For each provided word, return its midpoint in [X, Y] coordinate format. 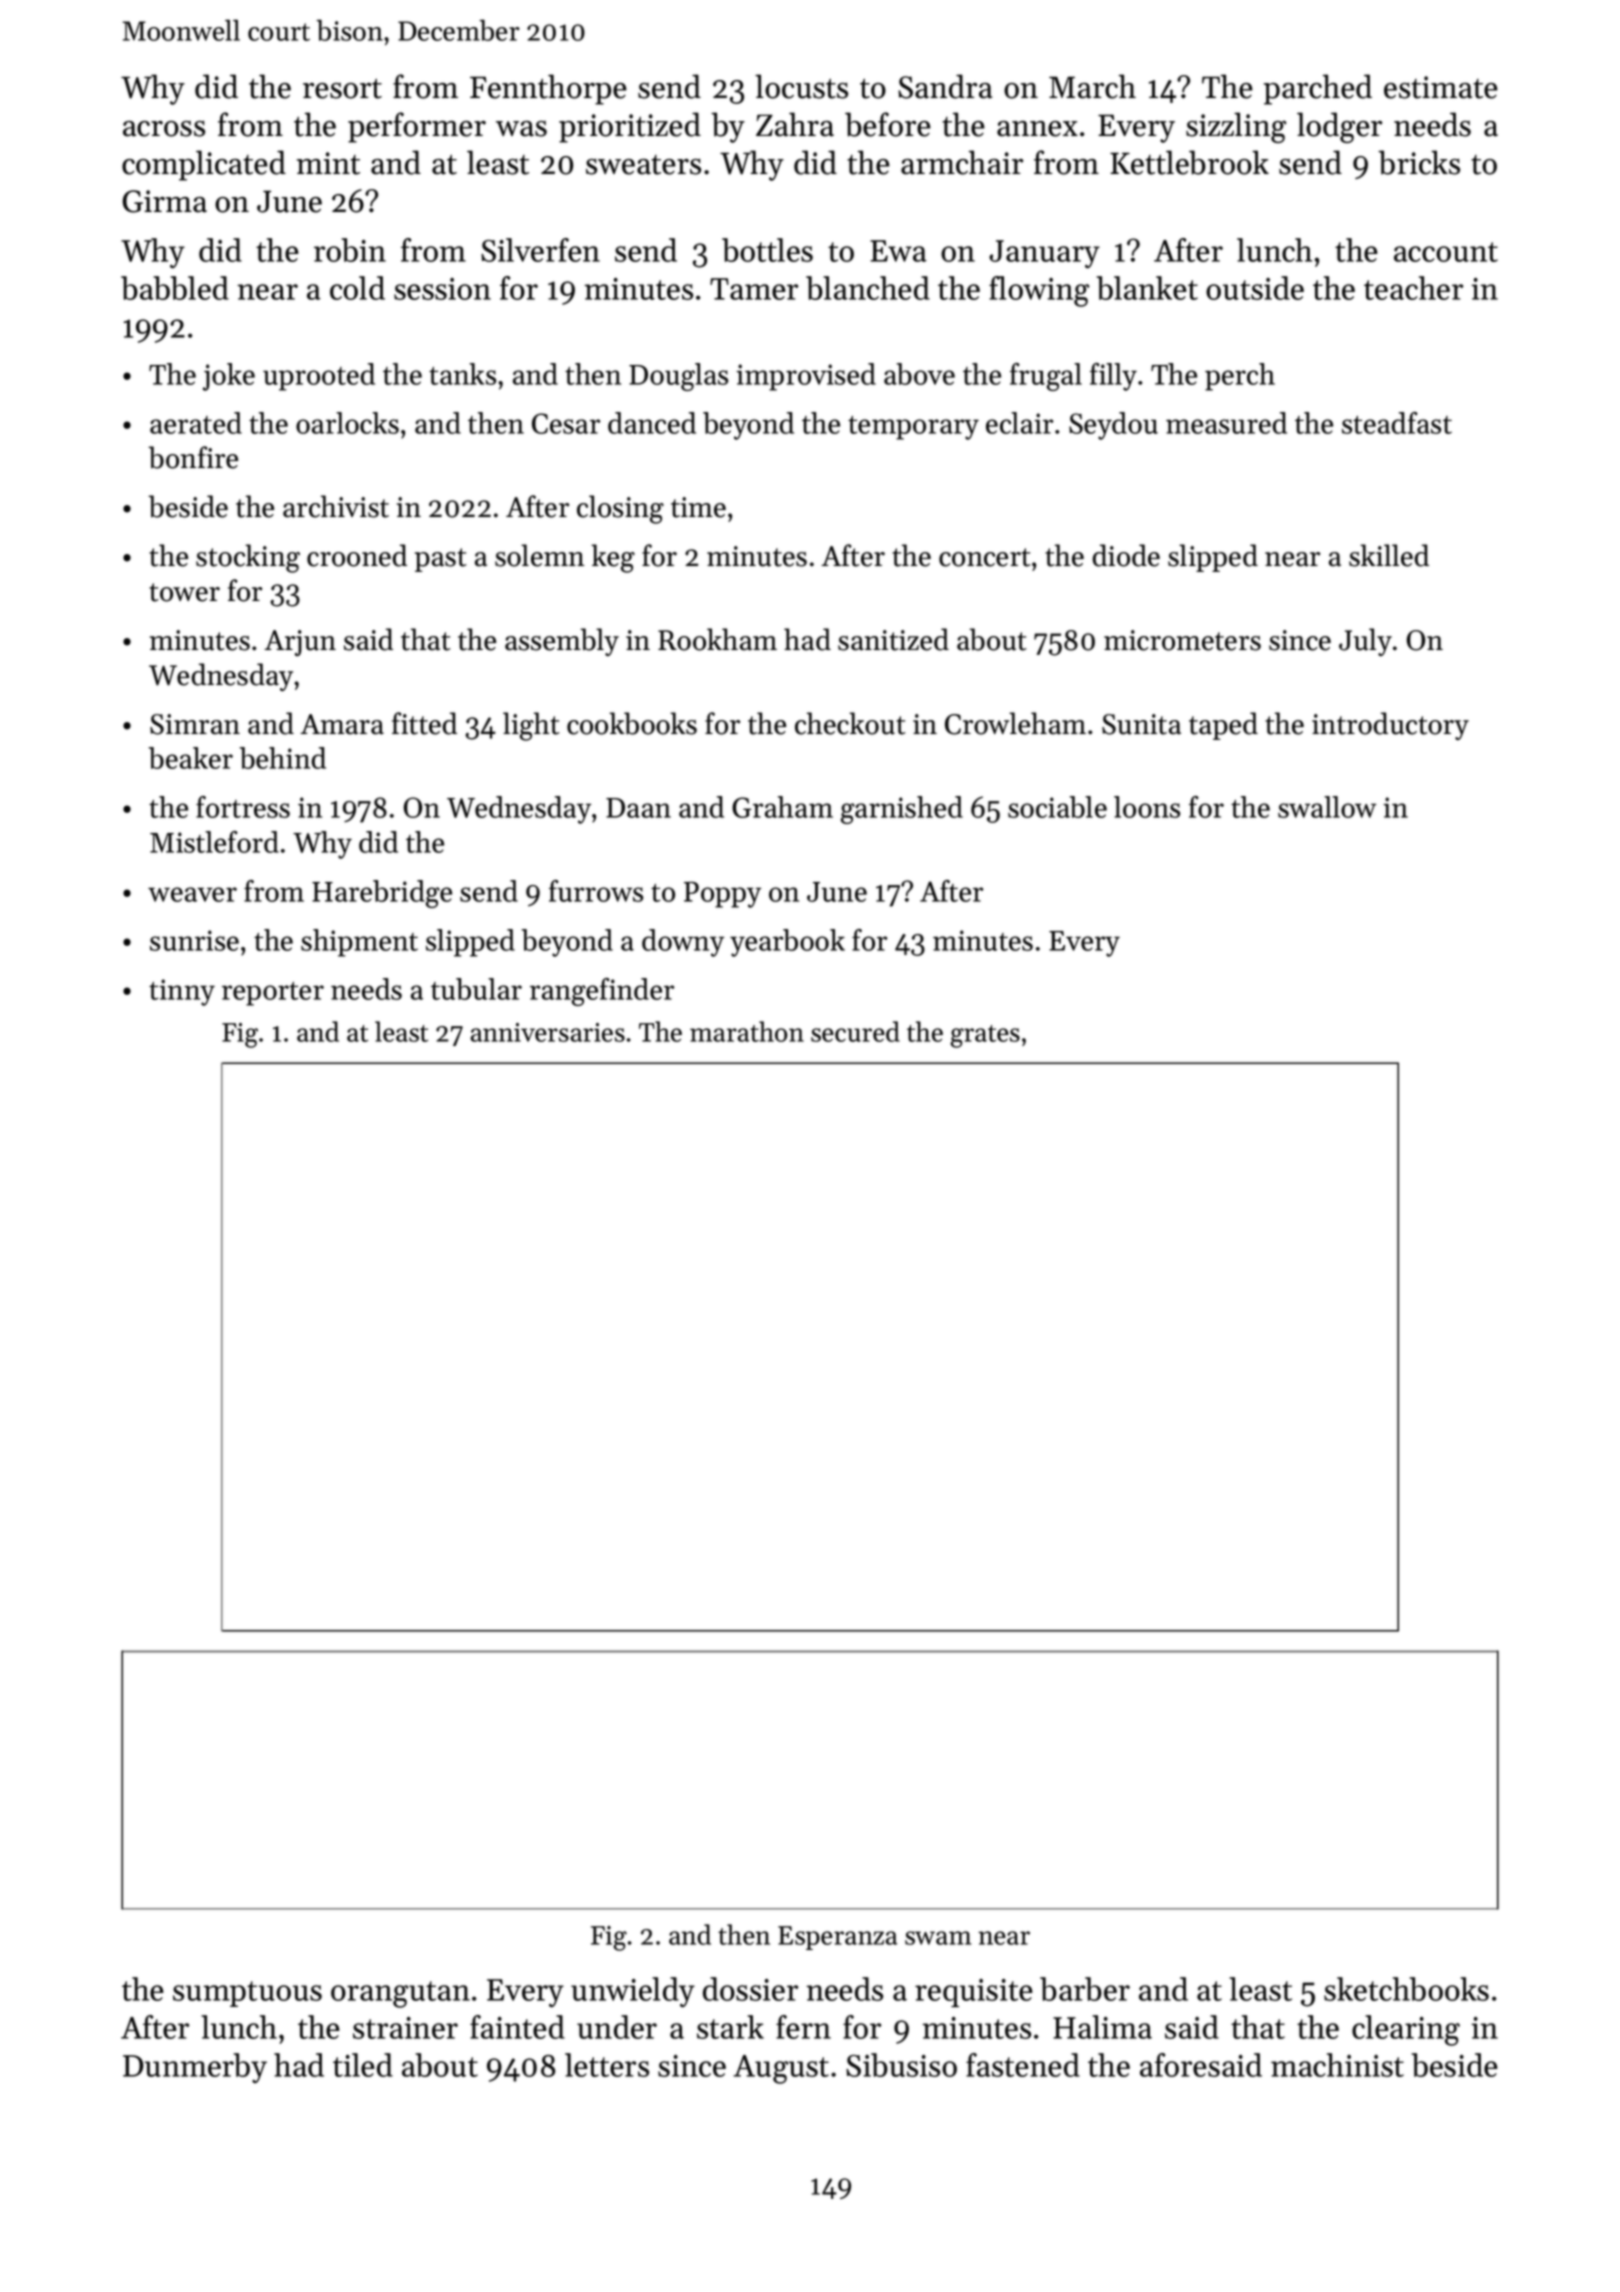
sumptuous [247, 1994]
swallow [1327, 807]
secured [855, 1031]
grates [985, 1036]
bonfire [193, 457]
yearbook [787, 943]
